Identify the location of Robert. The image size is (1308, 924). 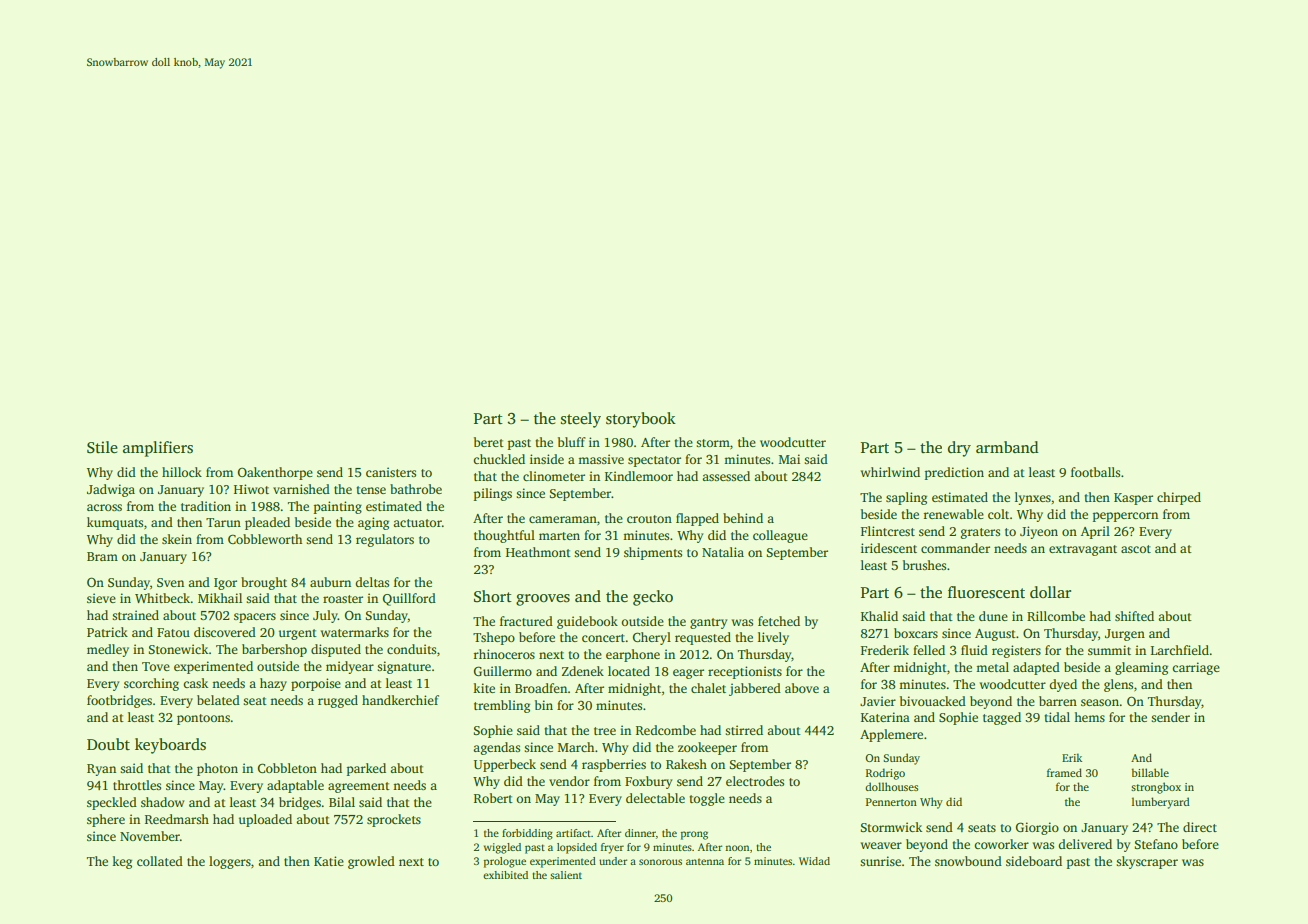
(493, 798).
